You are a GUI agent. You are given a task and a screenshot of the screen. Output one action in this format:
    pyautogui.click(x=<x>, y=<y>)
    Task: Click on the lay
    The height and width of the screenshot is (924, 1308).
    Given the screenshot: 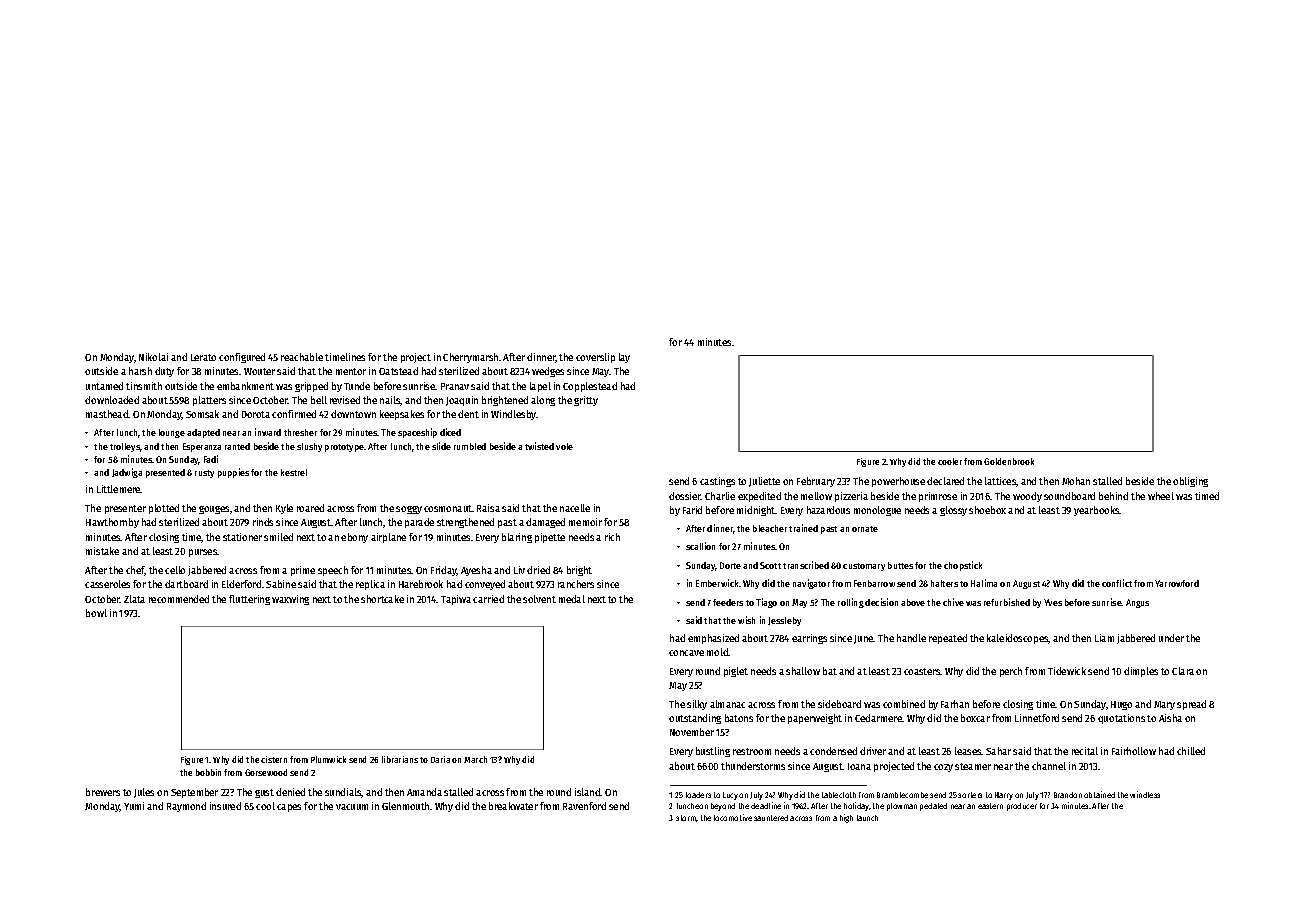 What is the action you would take?
    pyautogui.click(x=624, y=358)
